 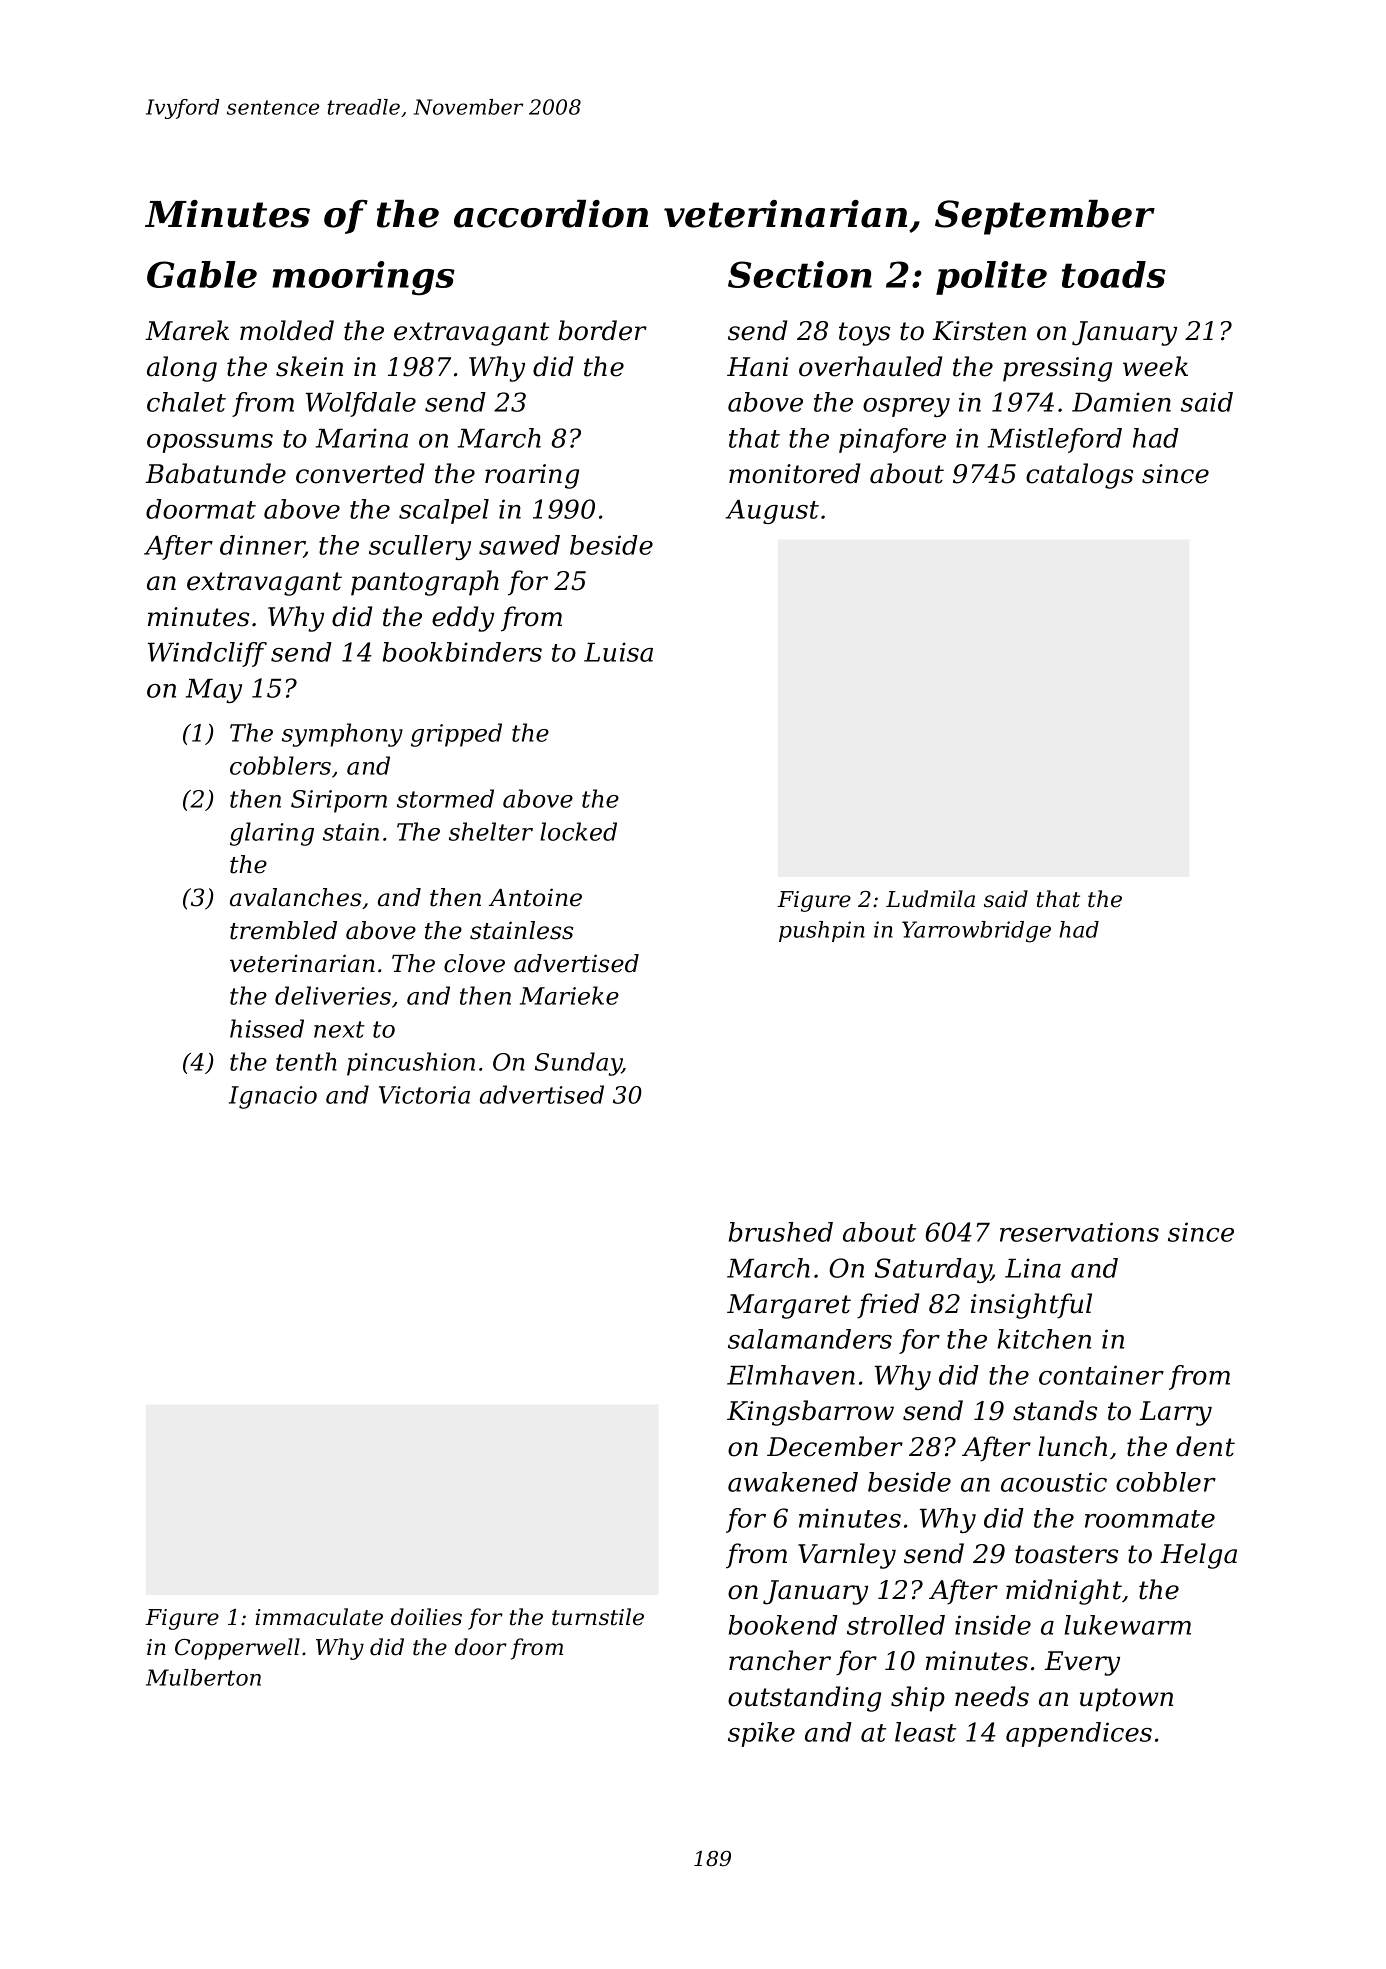 What do you see at coordinates (426, 1617) in the screenshot?
I see `doilies` at bounding box center [426, 1617].
